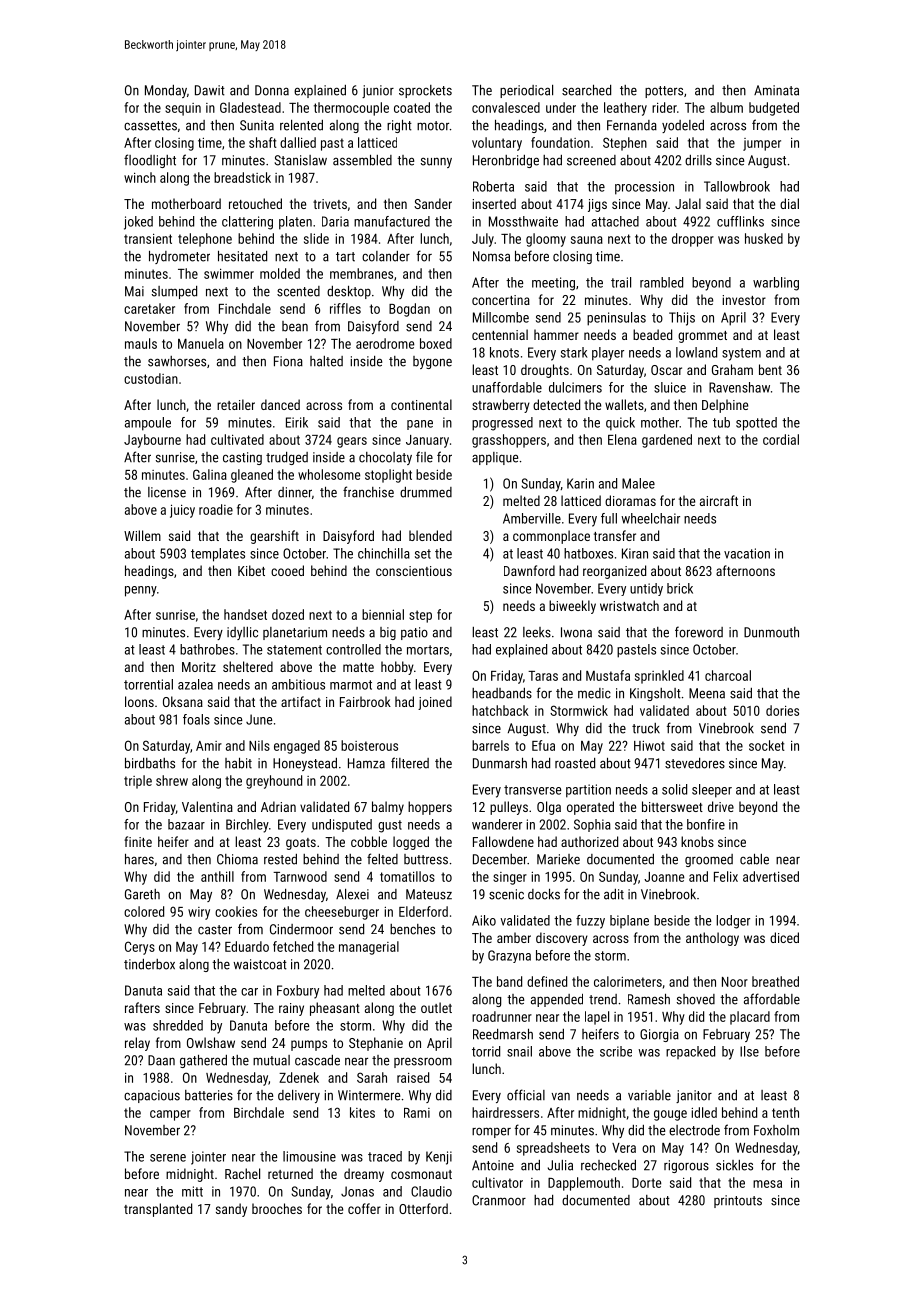  What do you see at coordinates (726, 107) in the document?
I see `album` at bounding box center [726, 107].
